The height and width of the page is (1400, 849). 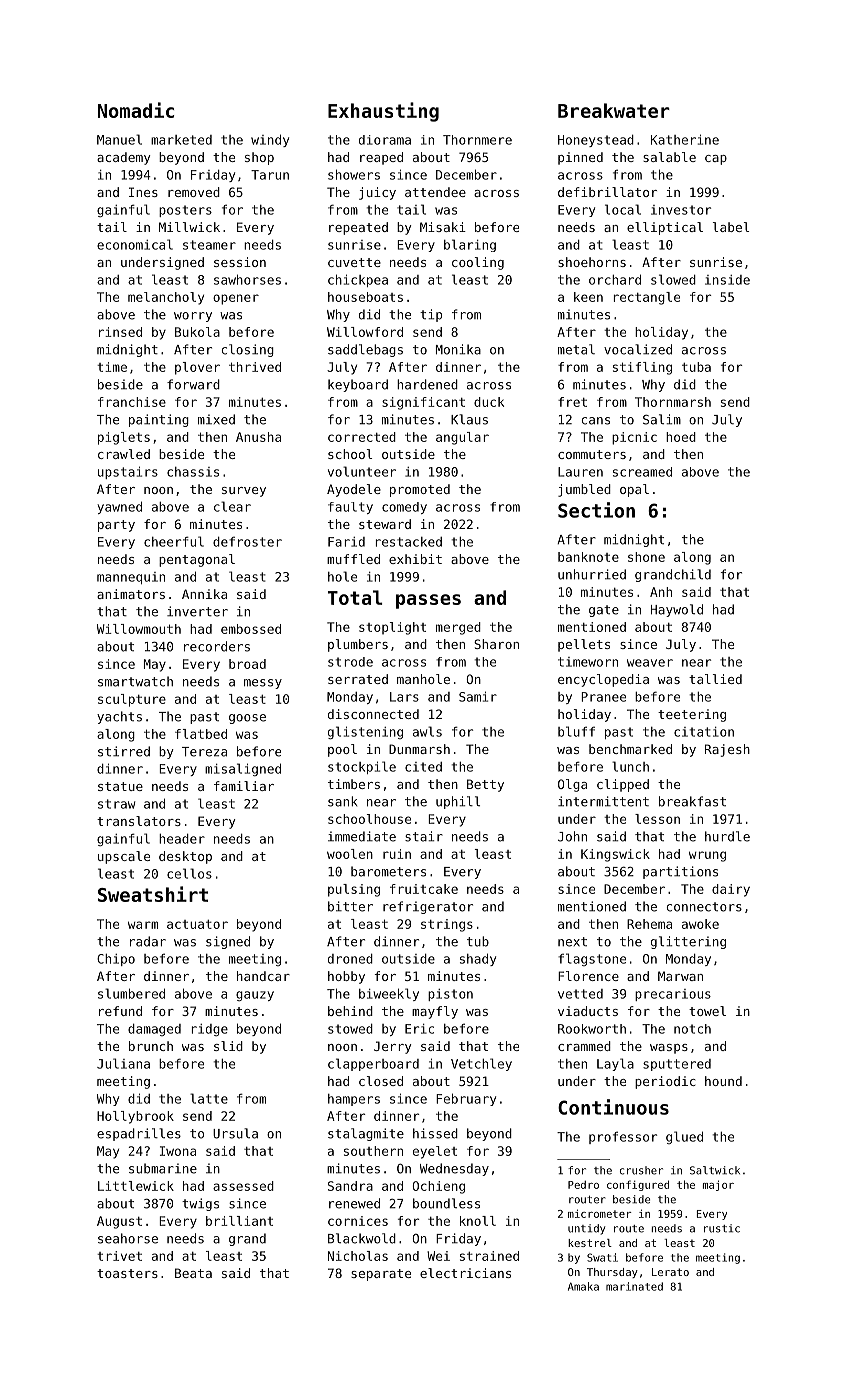 What do you see at coordinates (194, 192) in the page?
I see `removed` at bounding box center [194, 192].
